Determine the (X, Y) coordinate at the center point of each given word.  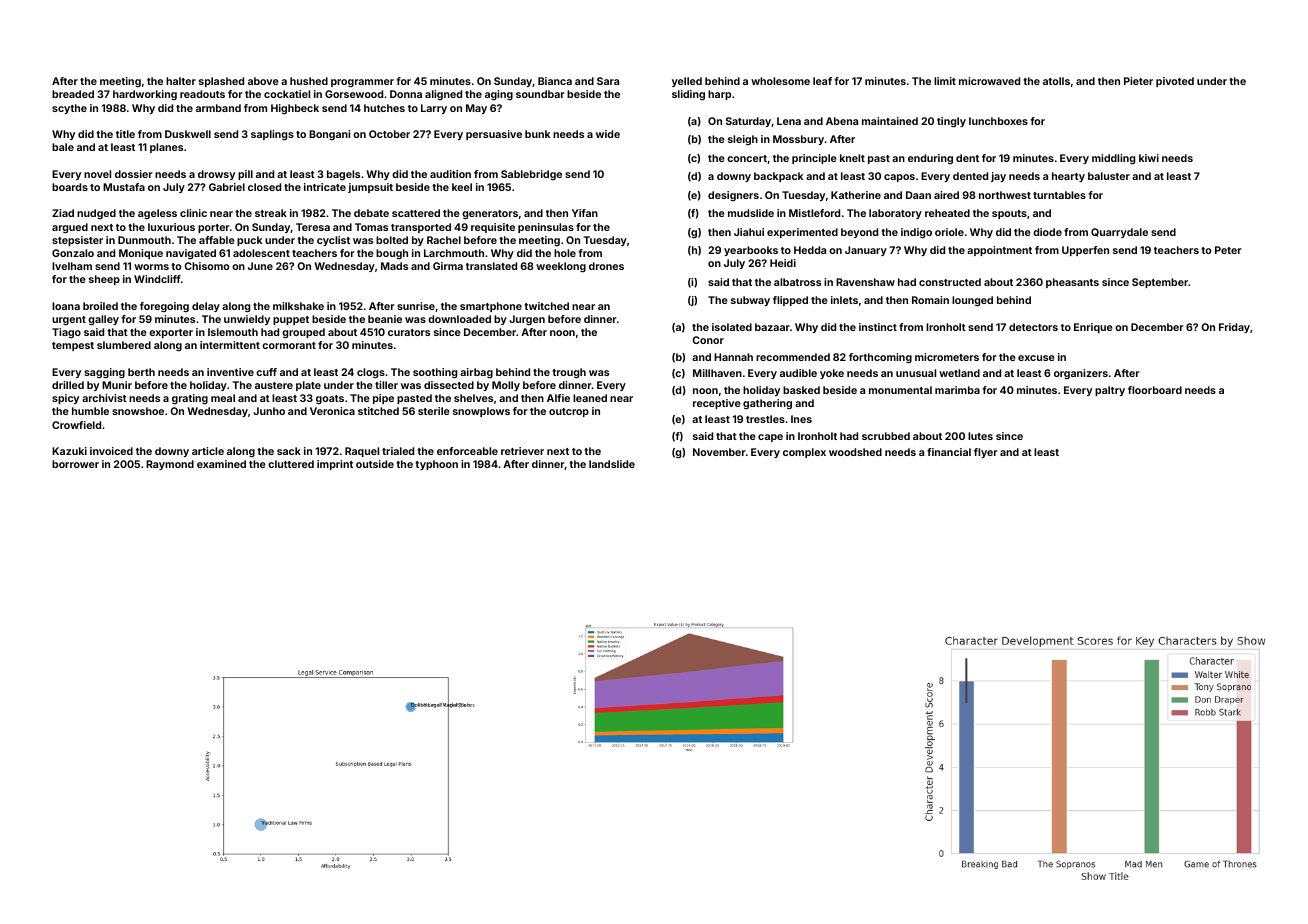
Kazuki (69, 451)
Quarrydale (1119, 233)
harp (719, 95)
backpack (778, 177)
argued (70, 228)
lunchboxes (998, 121)
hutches (384, 108)
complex (804, 453)
